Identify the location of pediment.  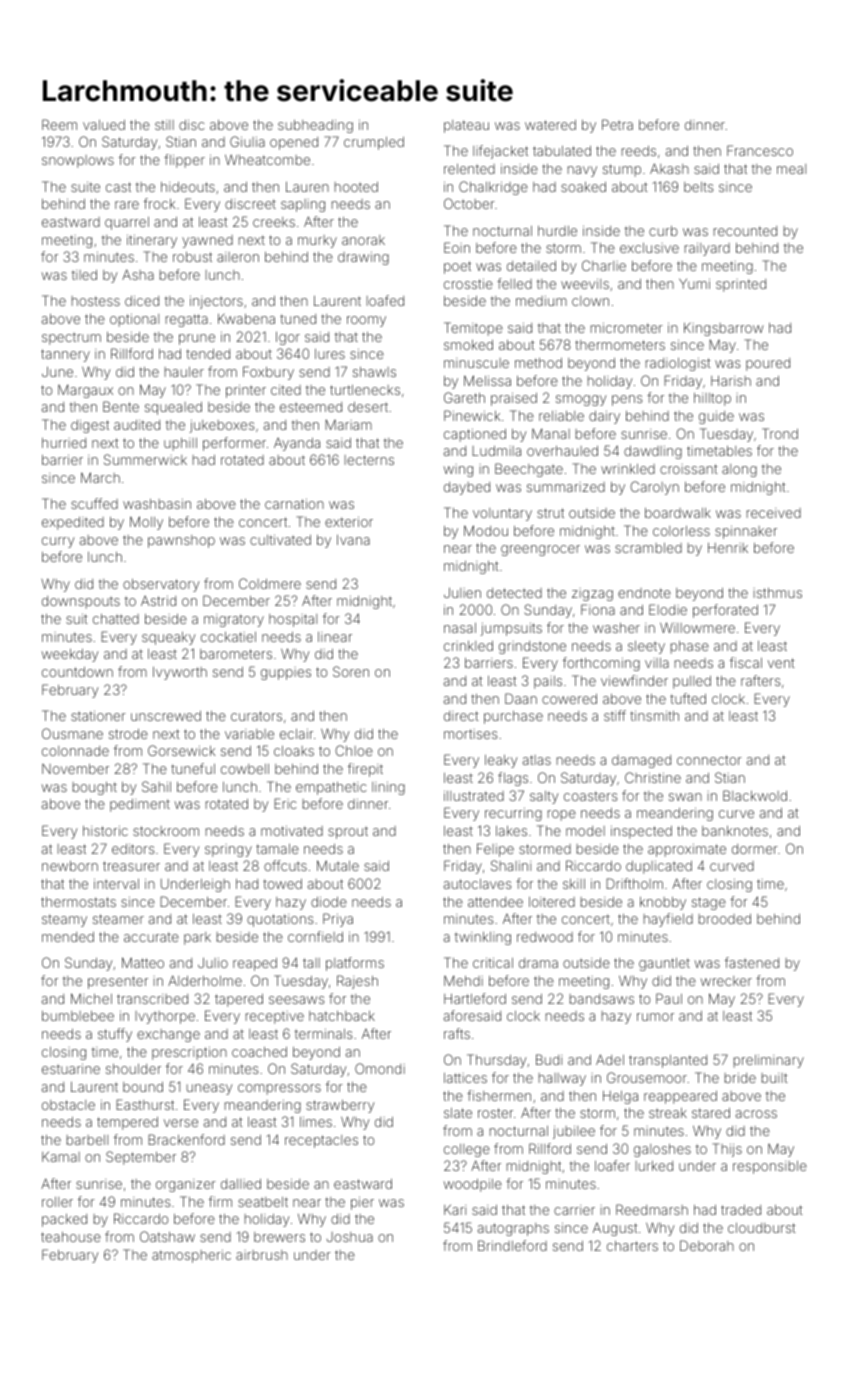
(140, 805).
